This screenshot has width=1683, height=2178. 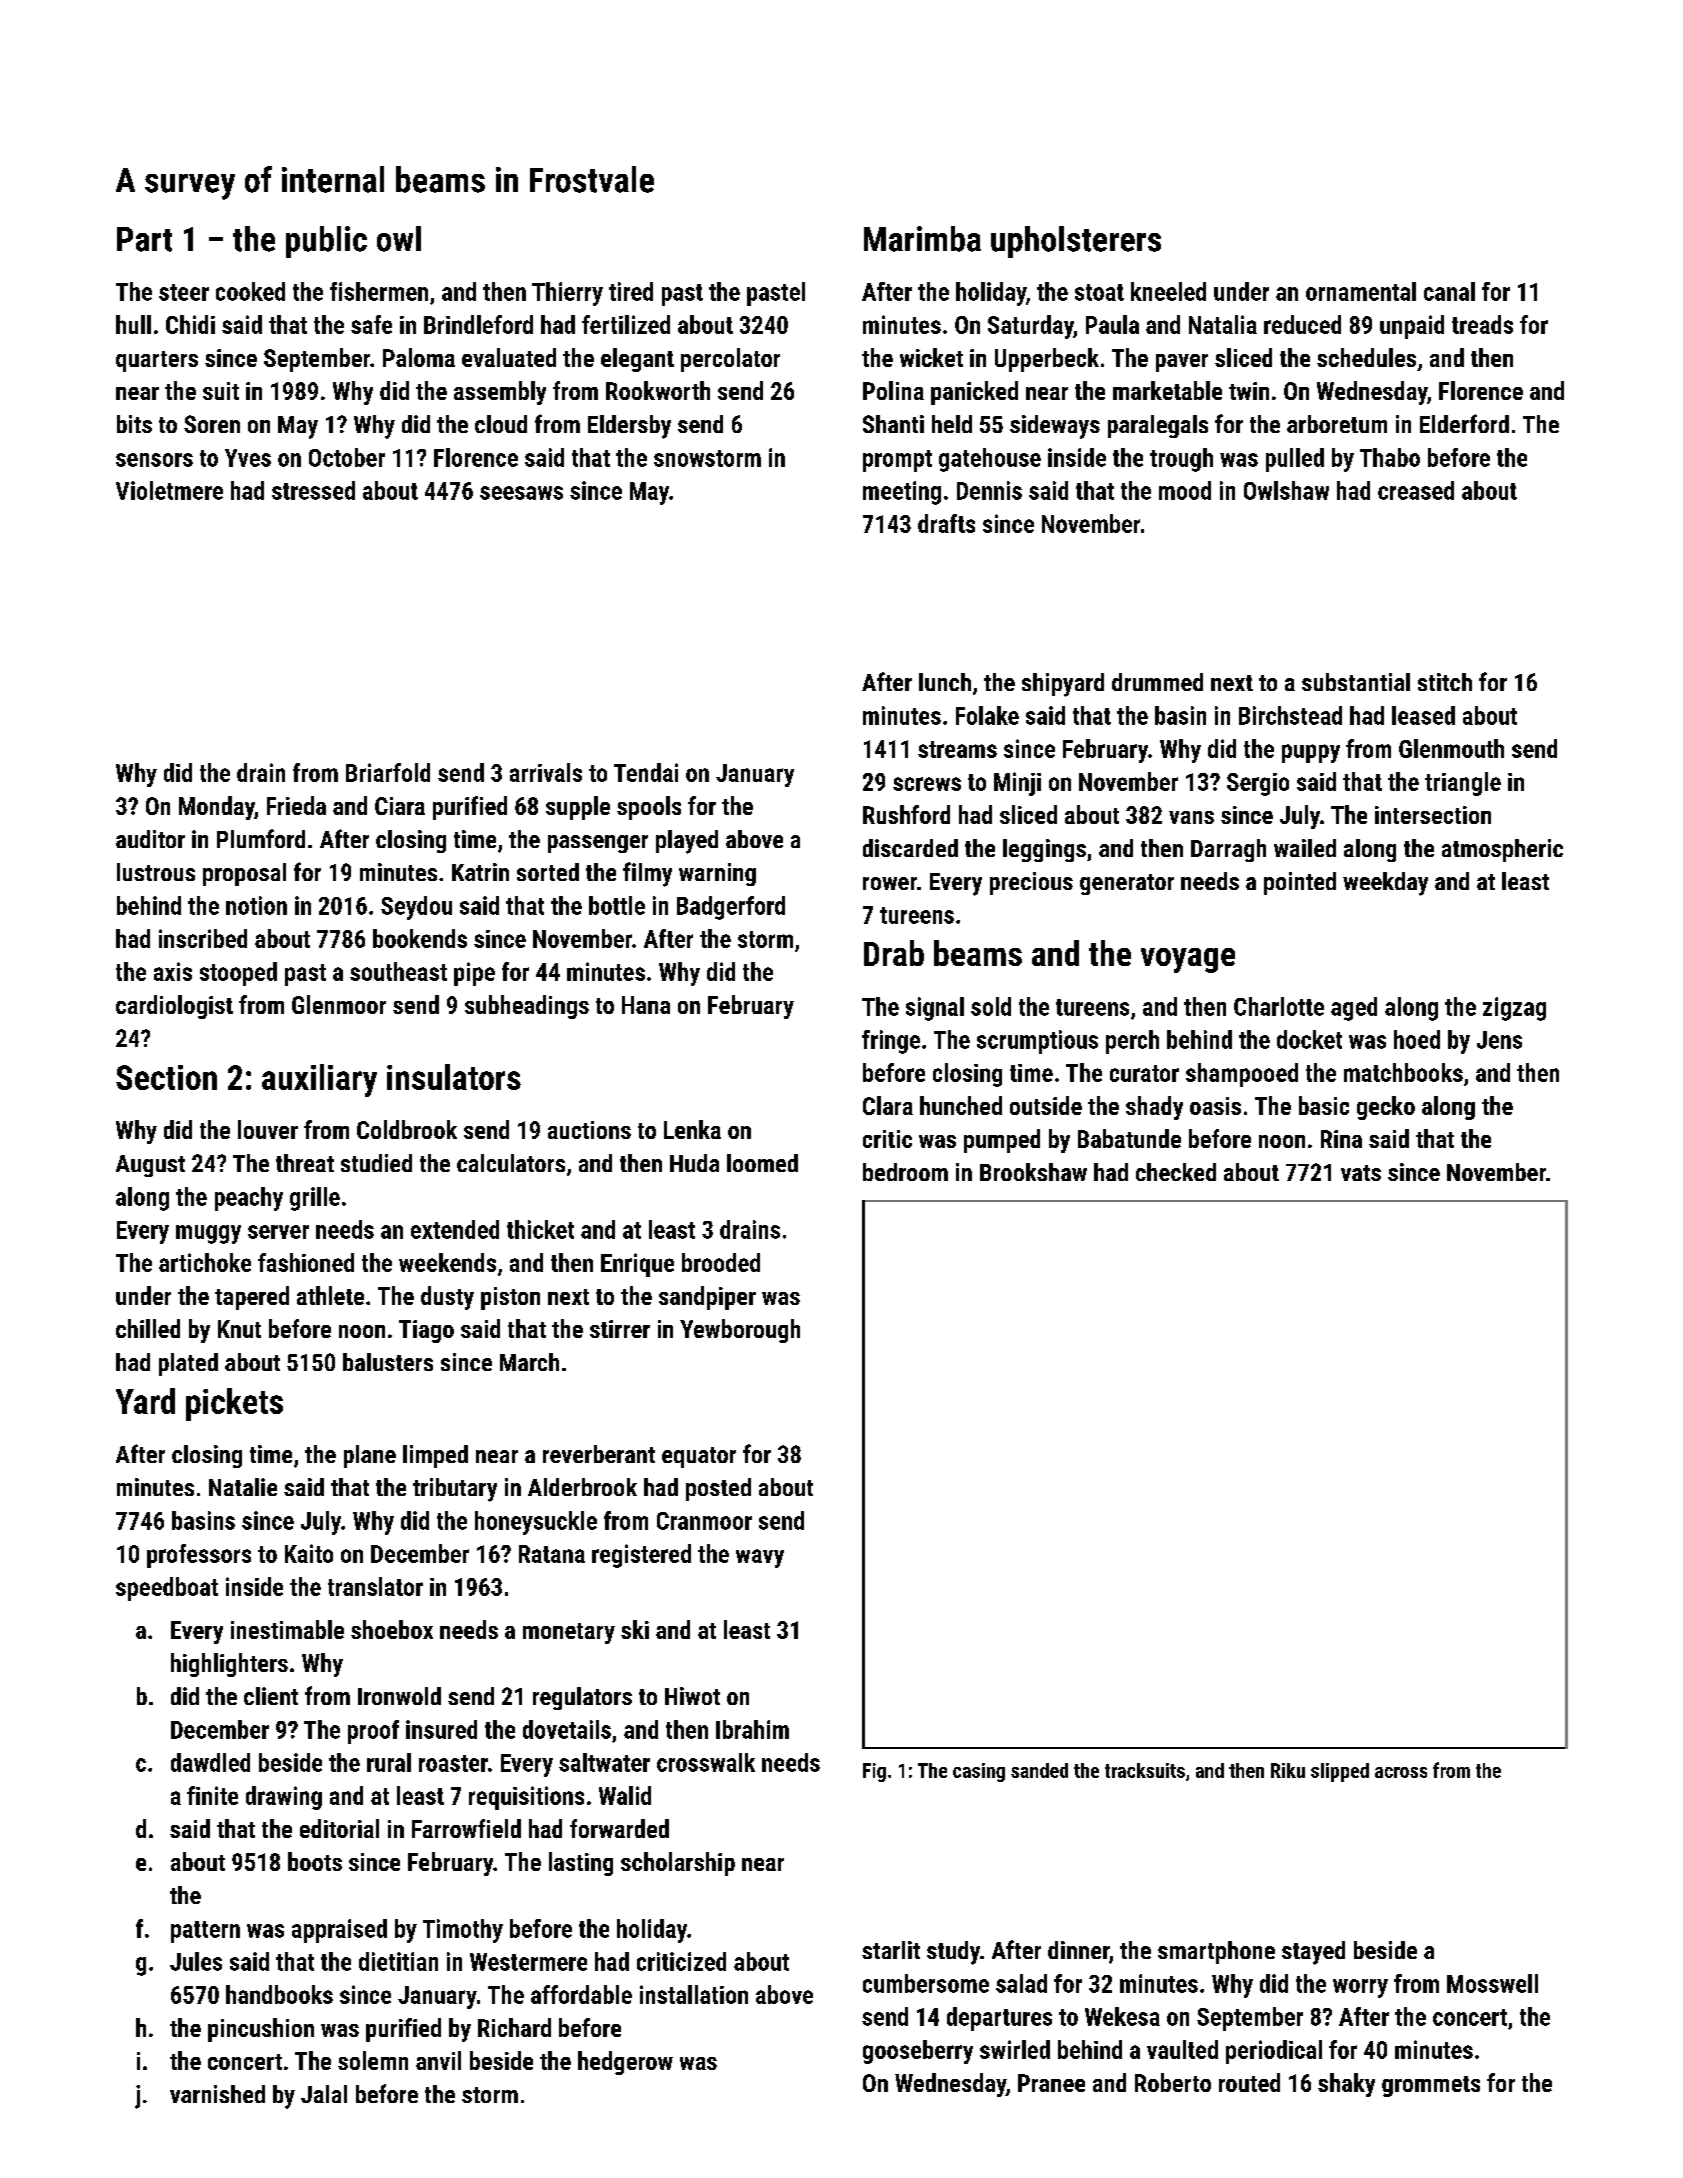 What do you see at coordinates (1176, 1172) in the screenshot?
I see `checked` at bounding box center [1176, 1172].
